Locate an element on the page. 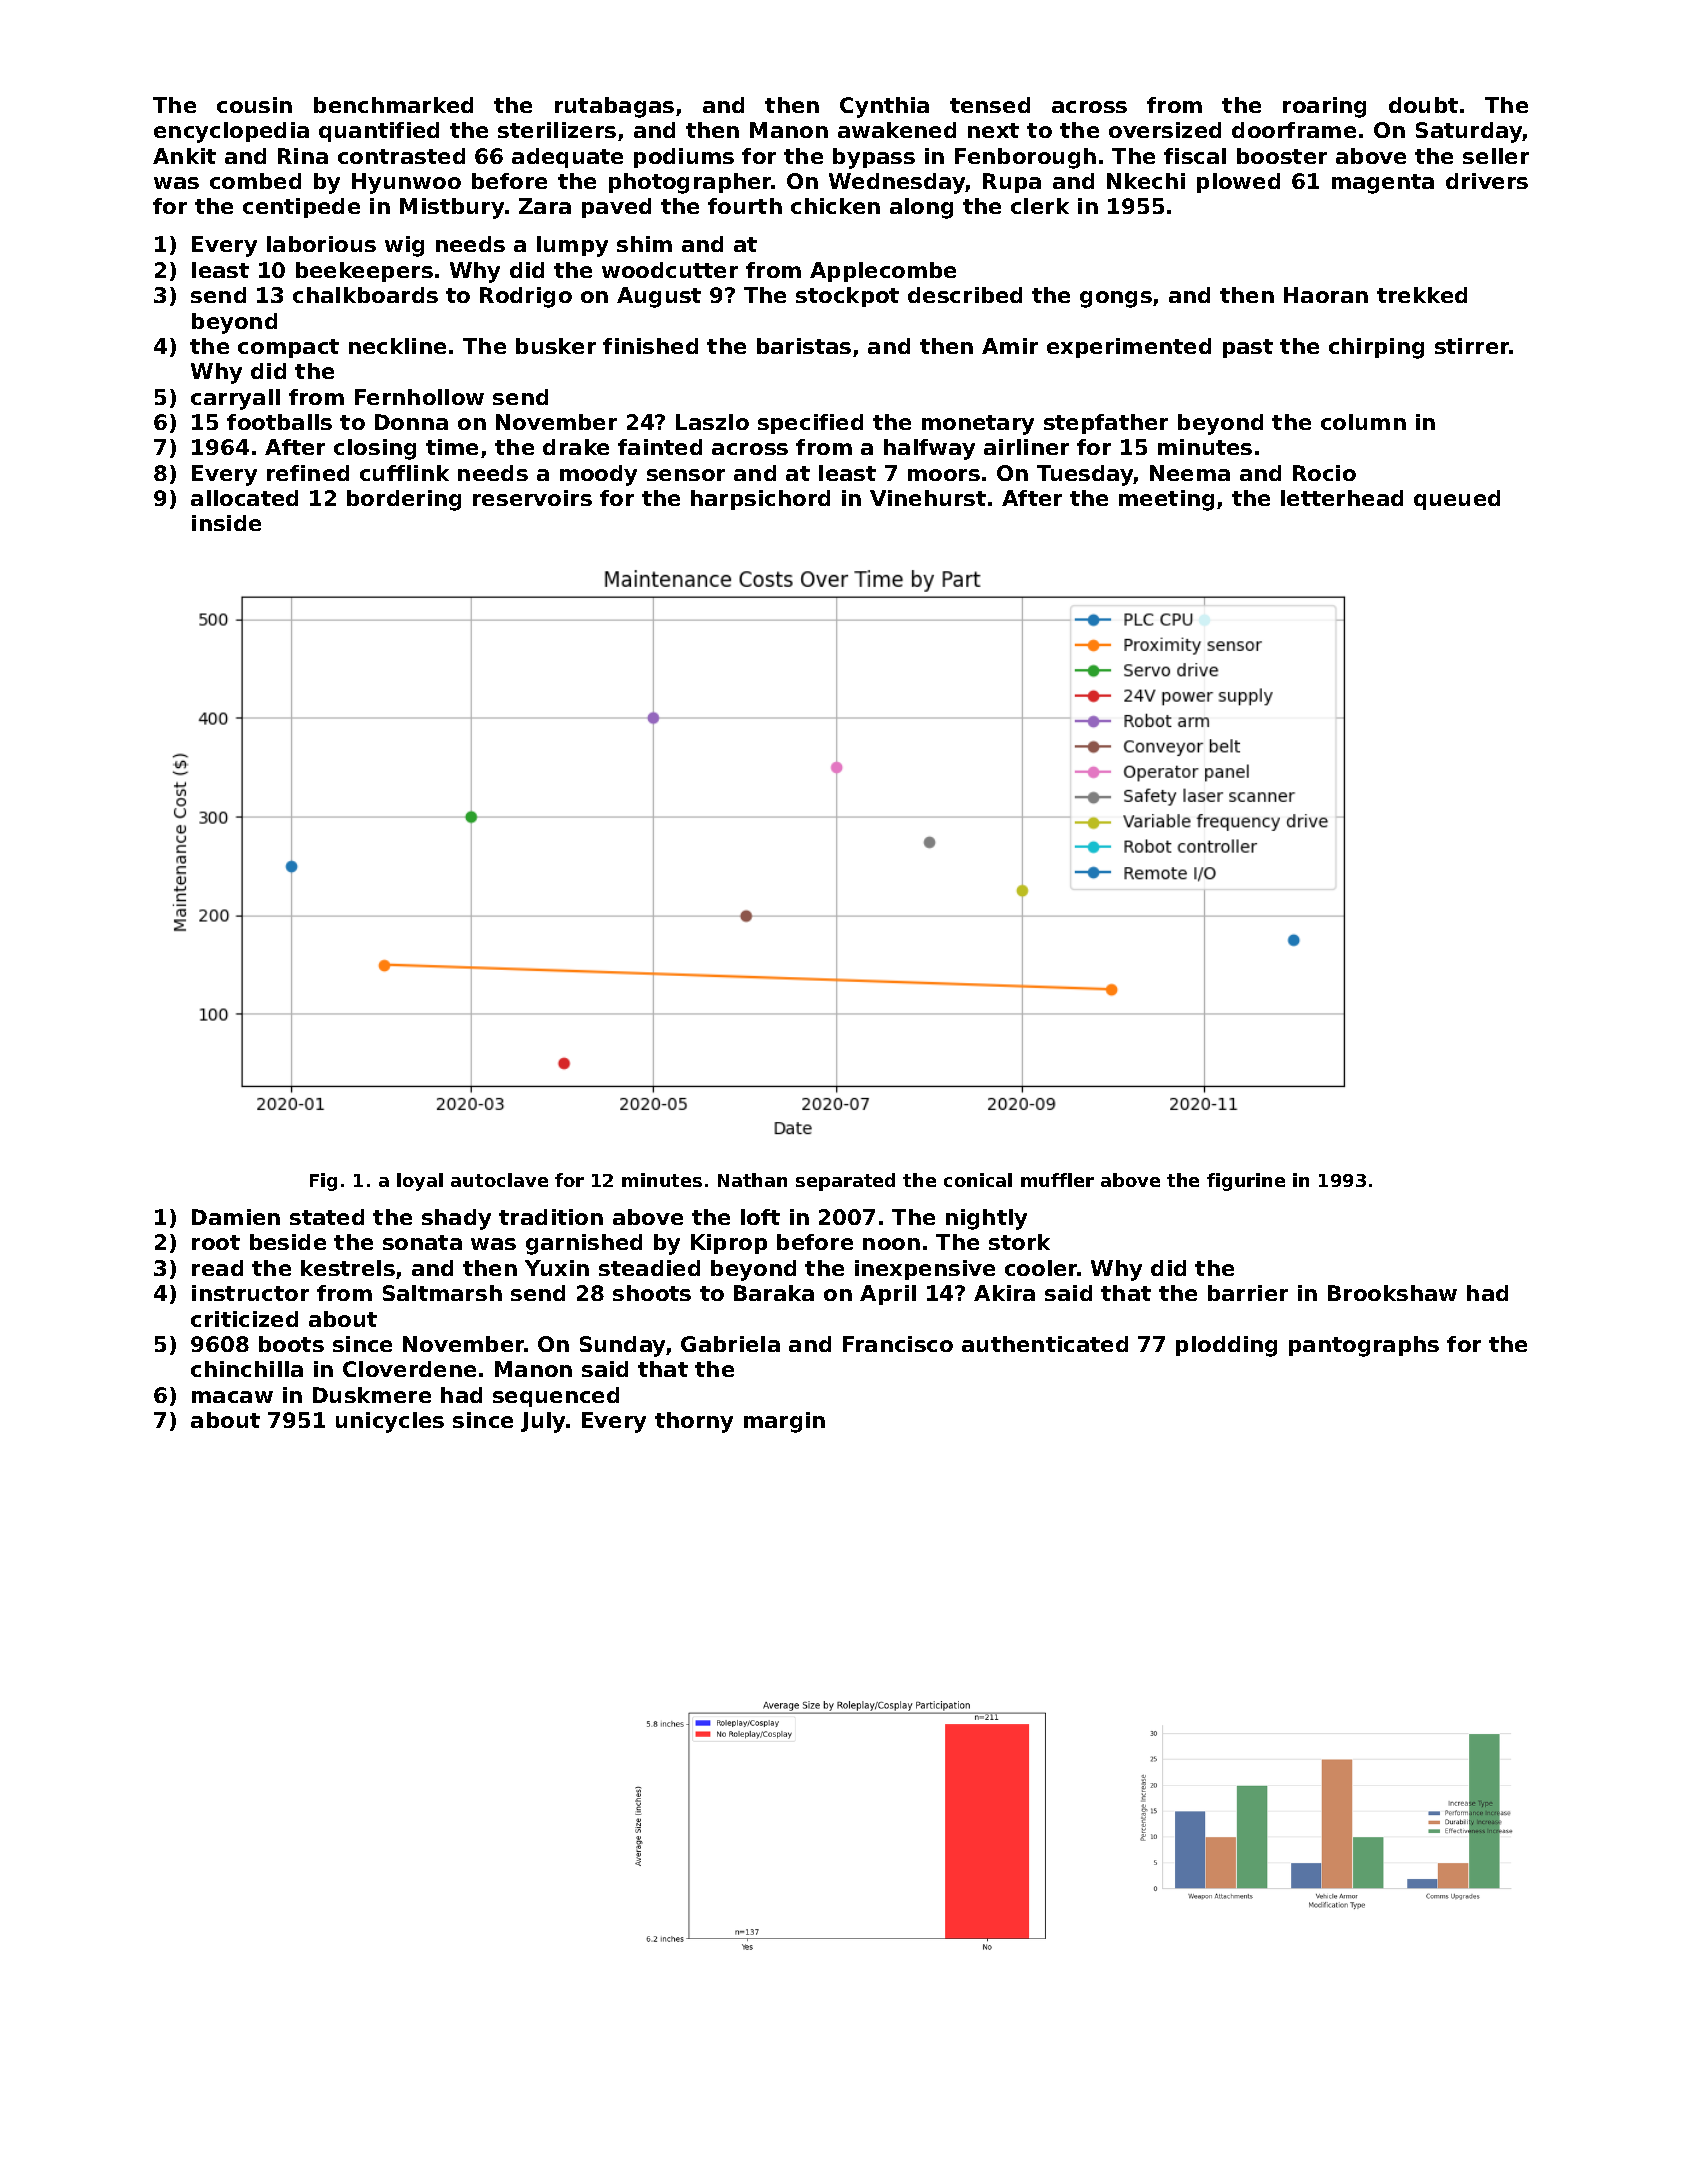  drake is located at coordinates (576, 447).
